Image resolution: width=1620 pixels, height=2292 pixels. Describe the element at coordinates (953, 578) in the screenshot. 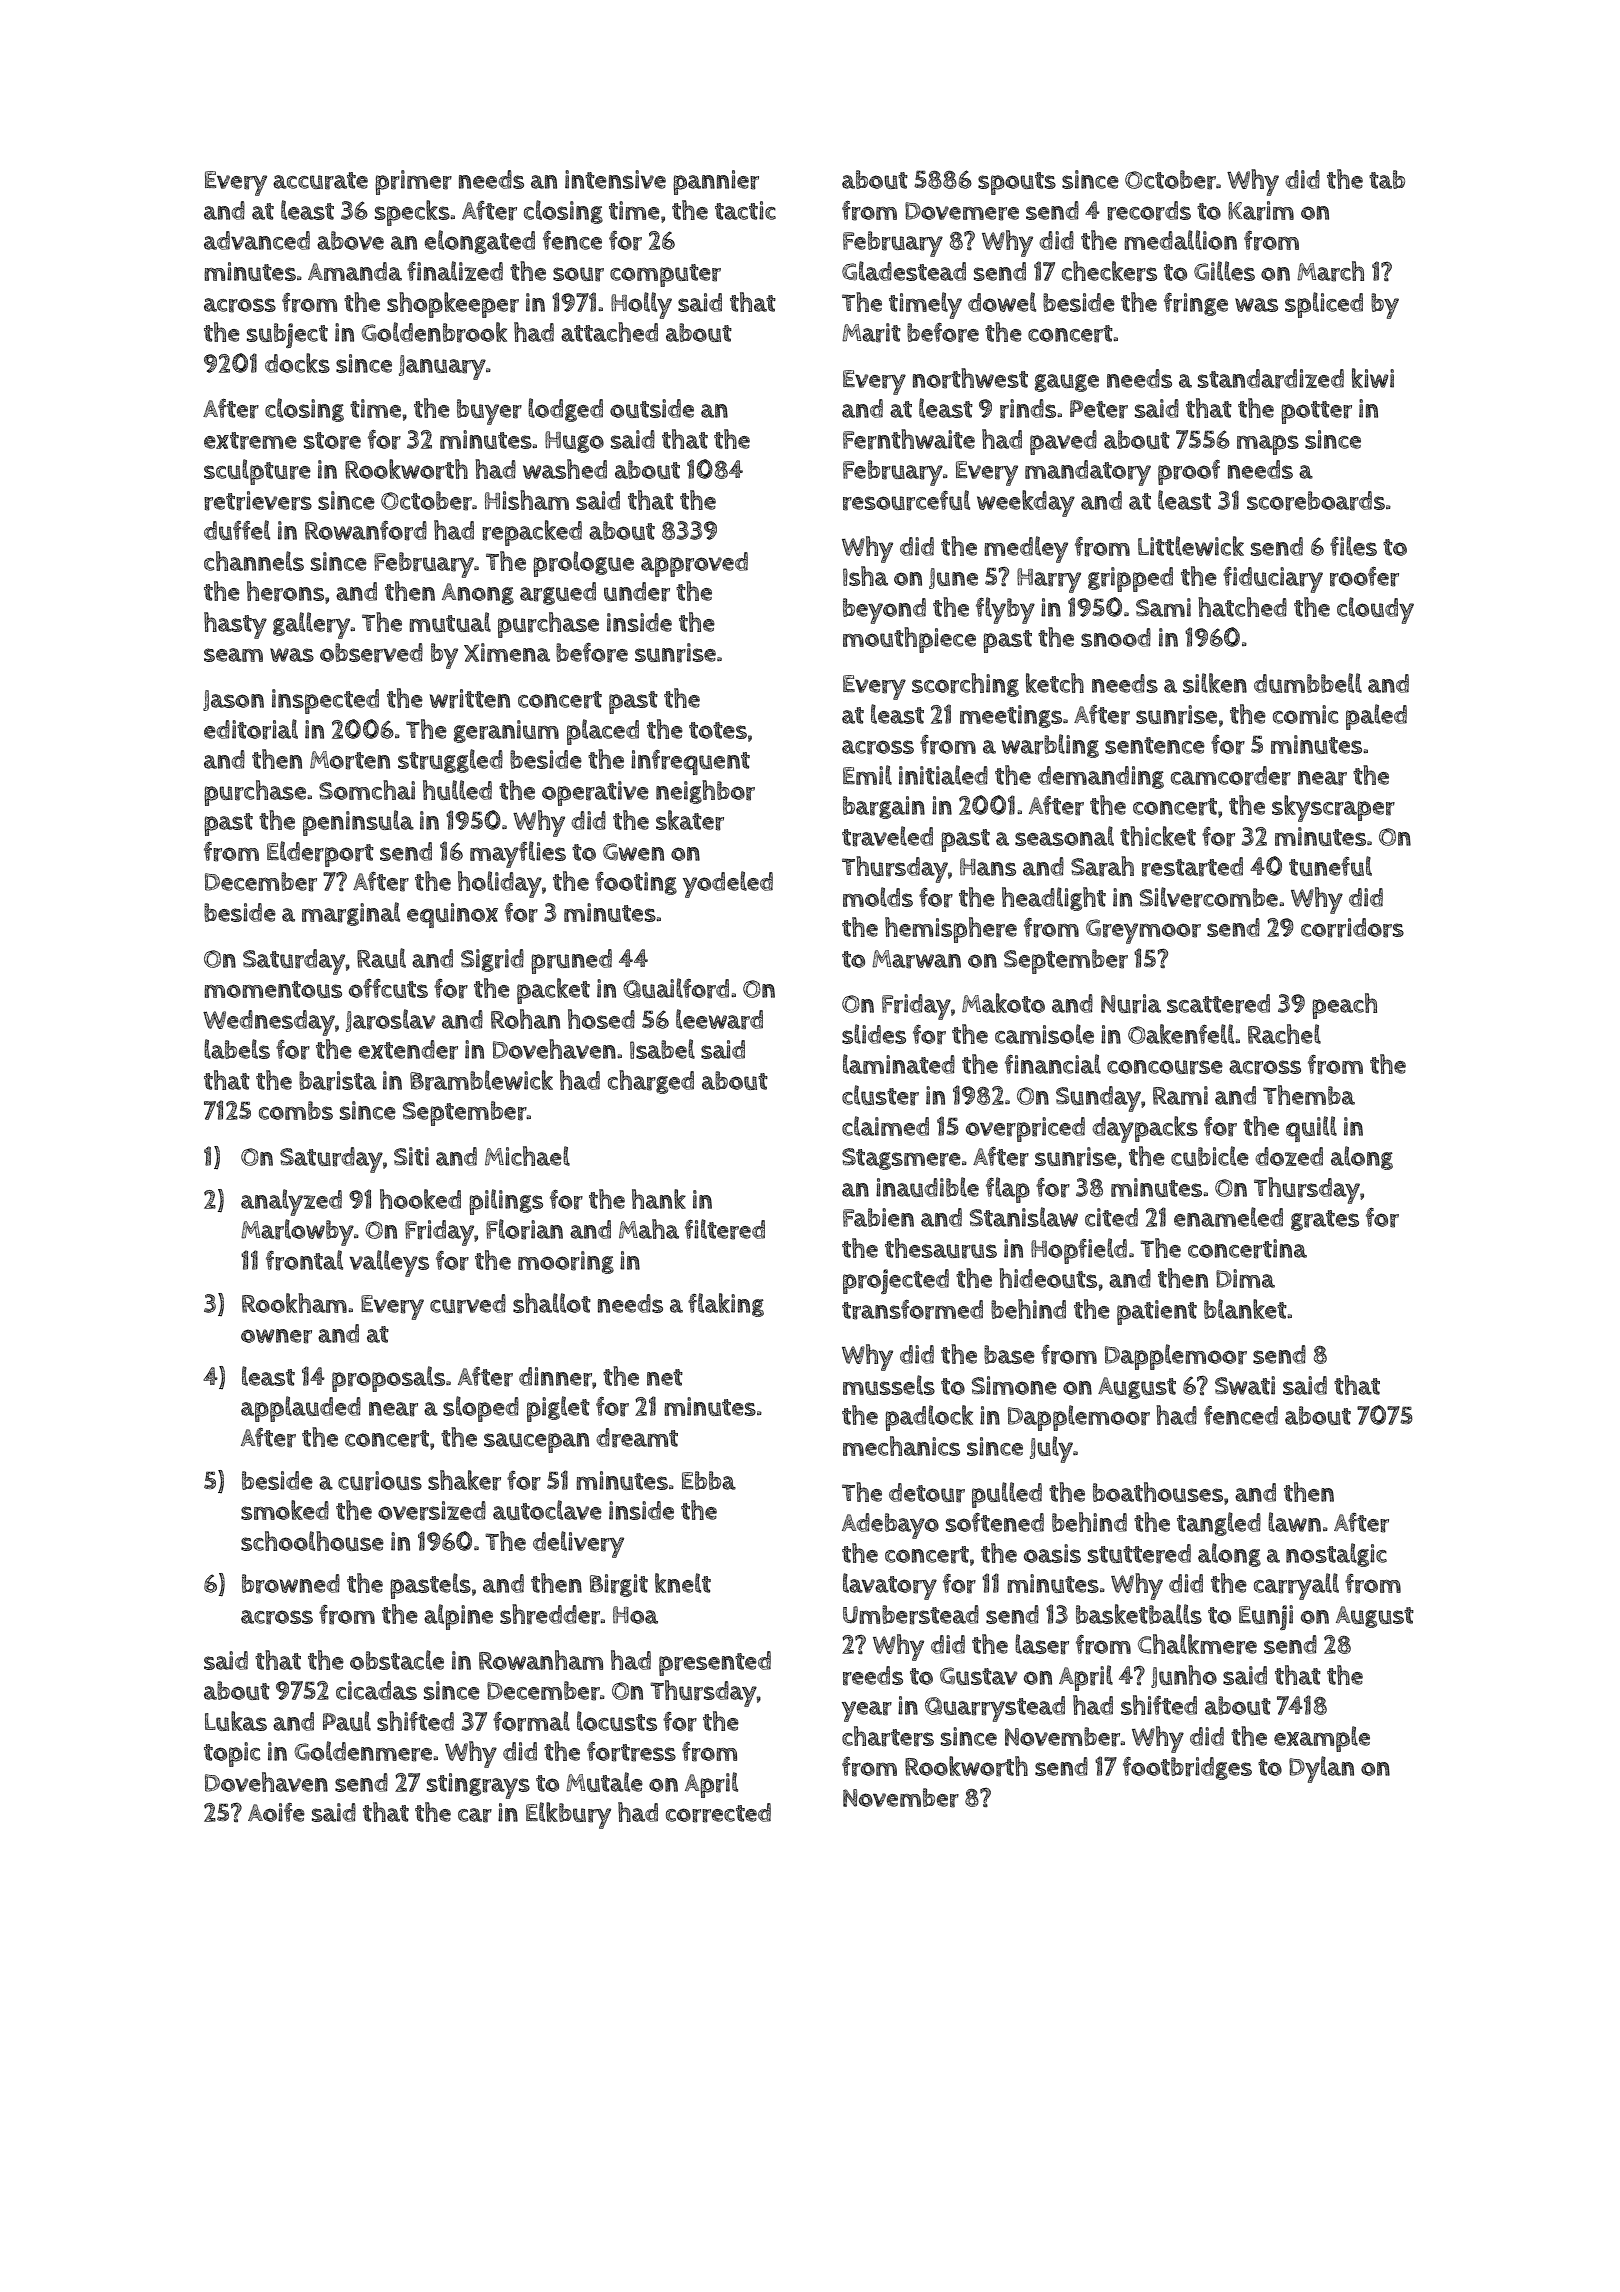

I see `June` at that location.
